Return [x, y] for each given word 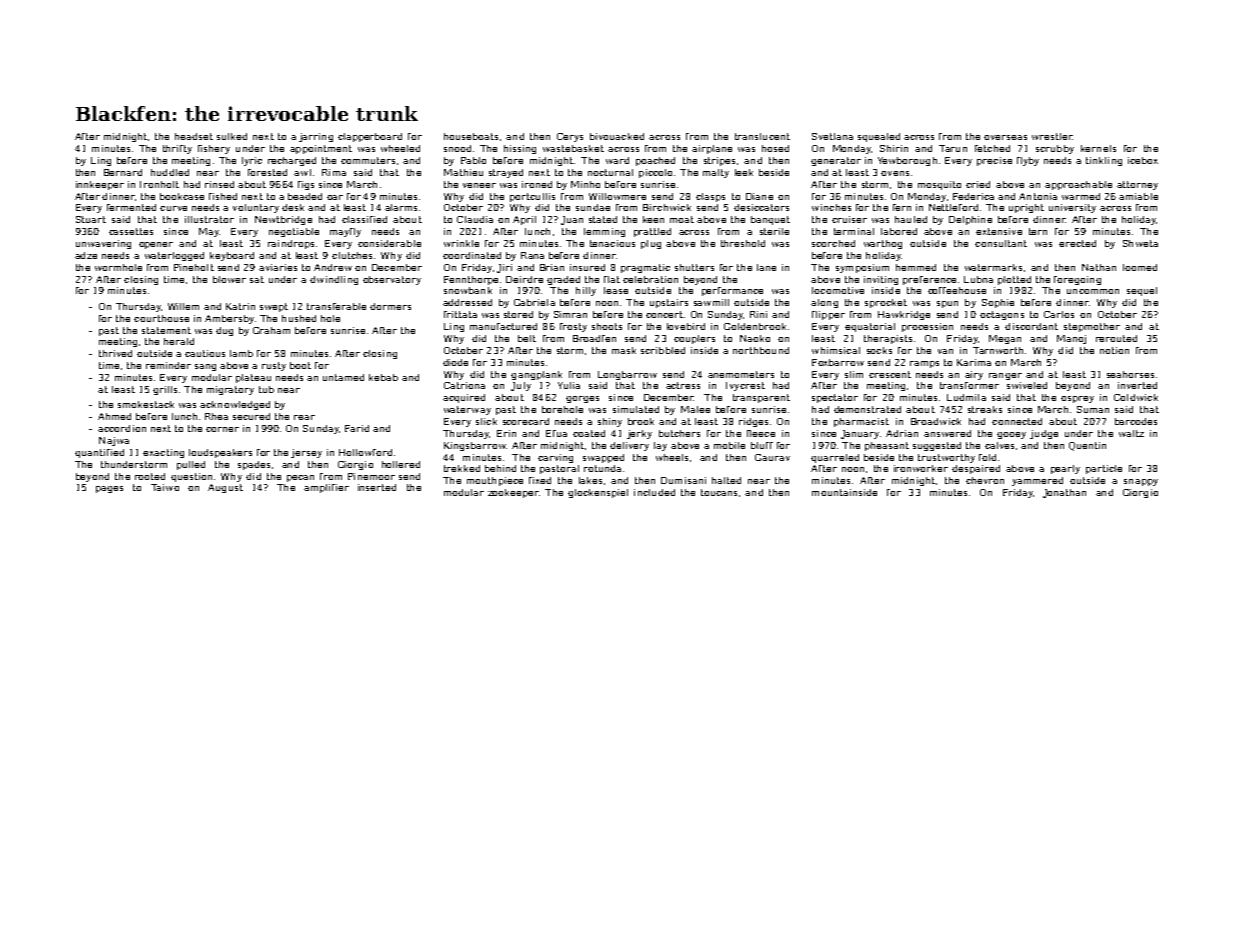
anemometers [741, 374]
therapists [888, 339]
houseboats [471, 136]
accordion [122, 428]
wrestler [1052, 136]
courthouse [161, 318]
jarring [316, 137]
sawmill [711, 302]
